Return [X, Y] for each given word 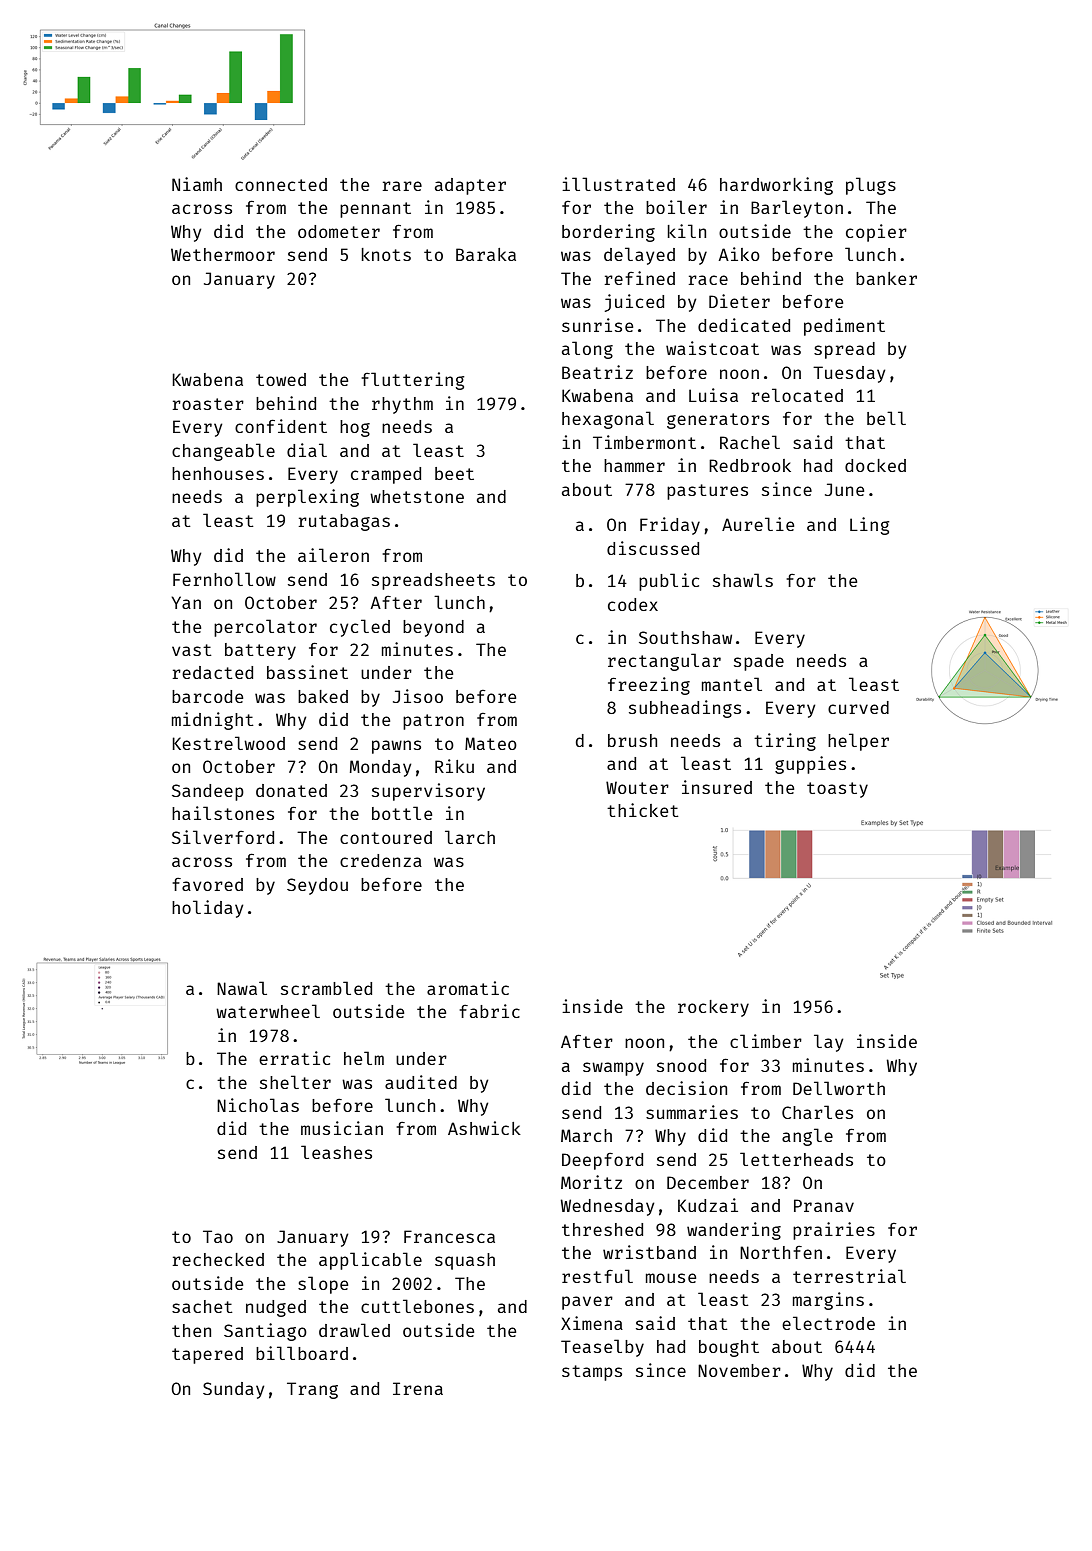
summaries [692, 1112]
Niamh [197, 184]
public [669, 582]
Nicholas [258, 1105]
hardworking [776, 186]
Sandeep [208, 792]
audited [421, 1082]
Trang [312, 1390]
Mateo [491, 743]
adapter [470, 186]
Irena [418, 1388]
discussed [653, 548]
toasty [837, 790]
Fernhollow [224, 579]
